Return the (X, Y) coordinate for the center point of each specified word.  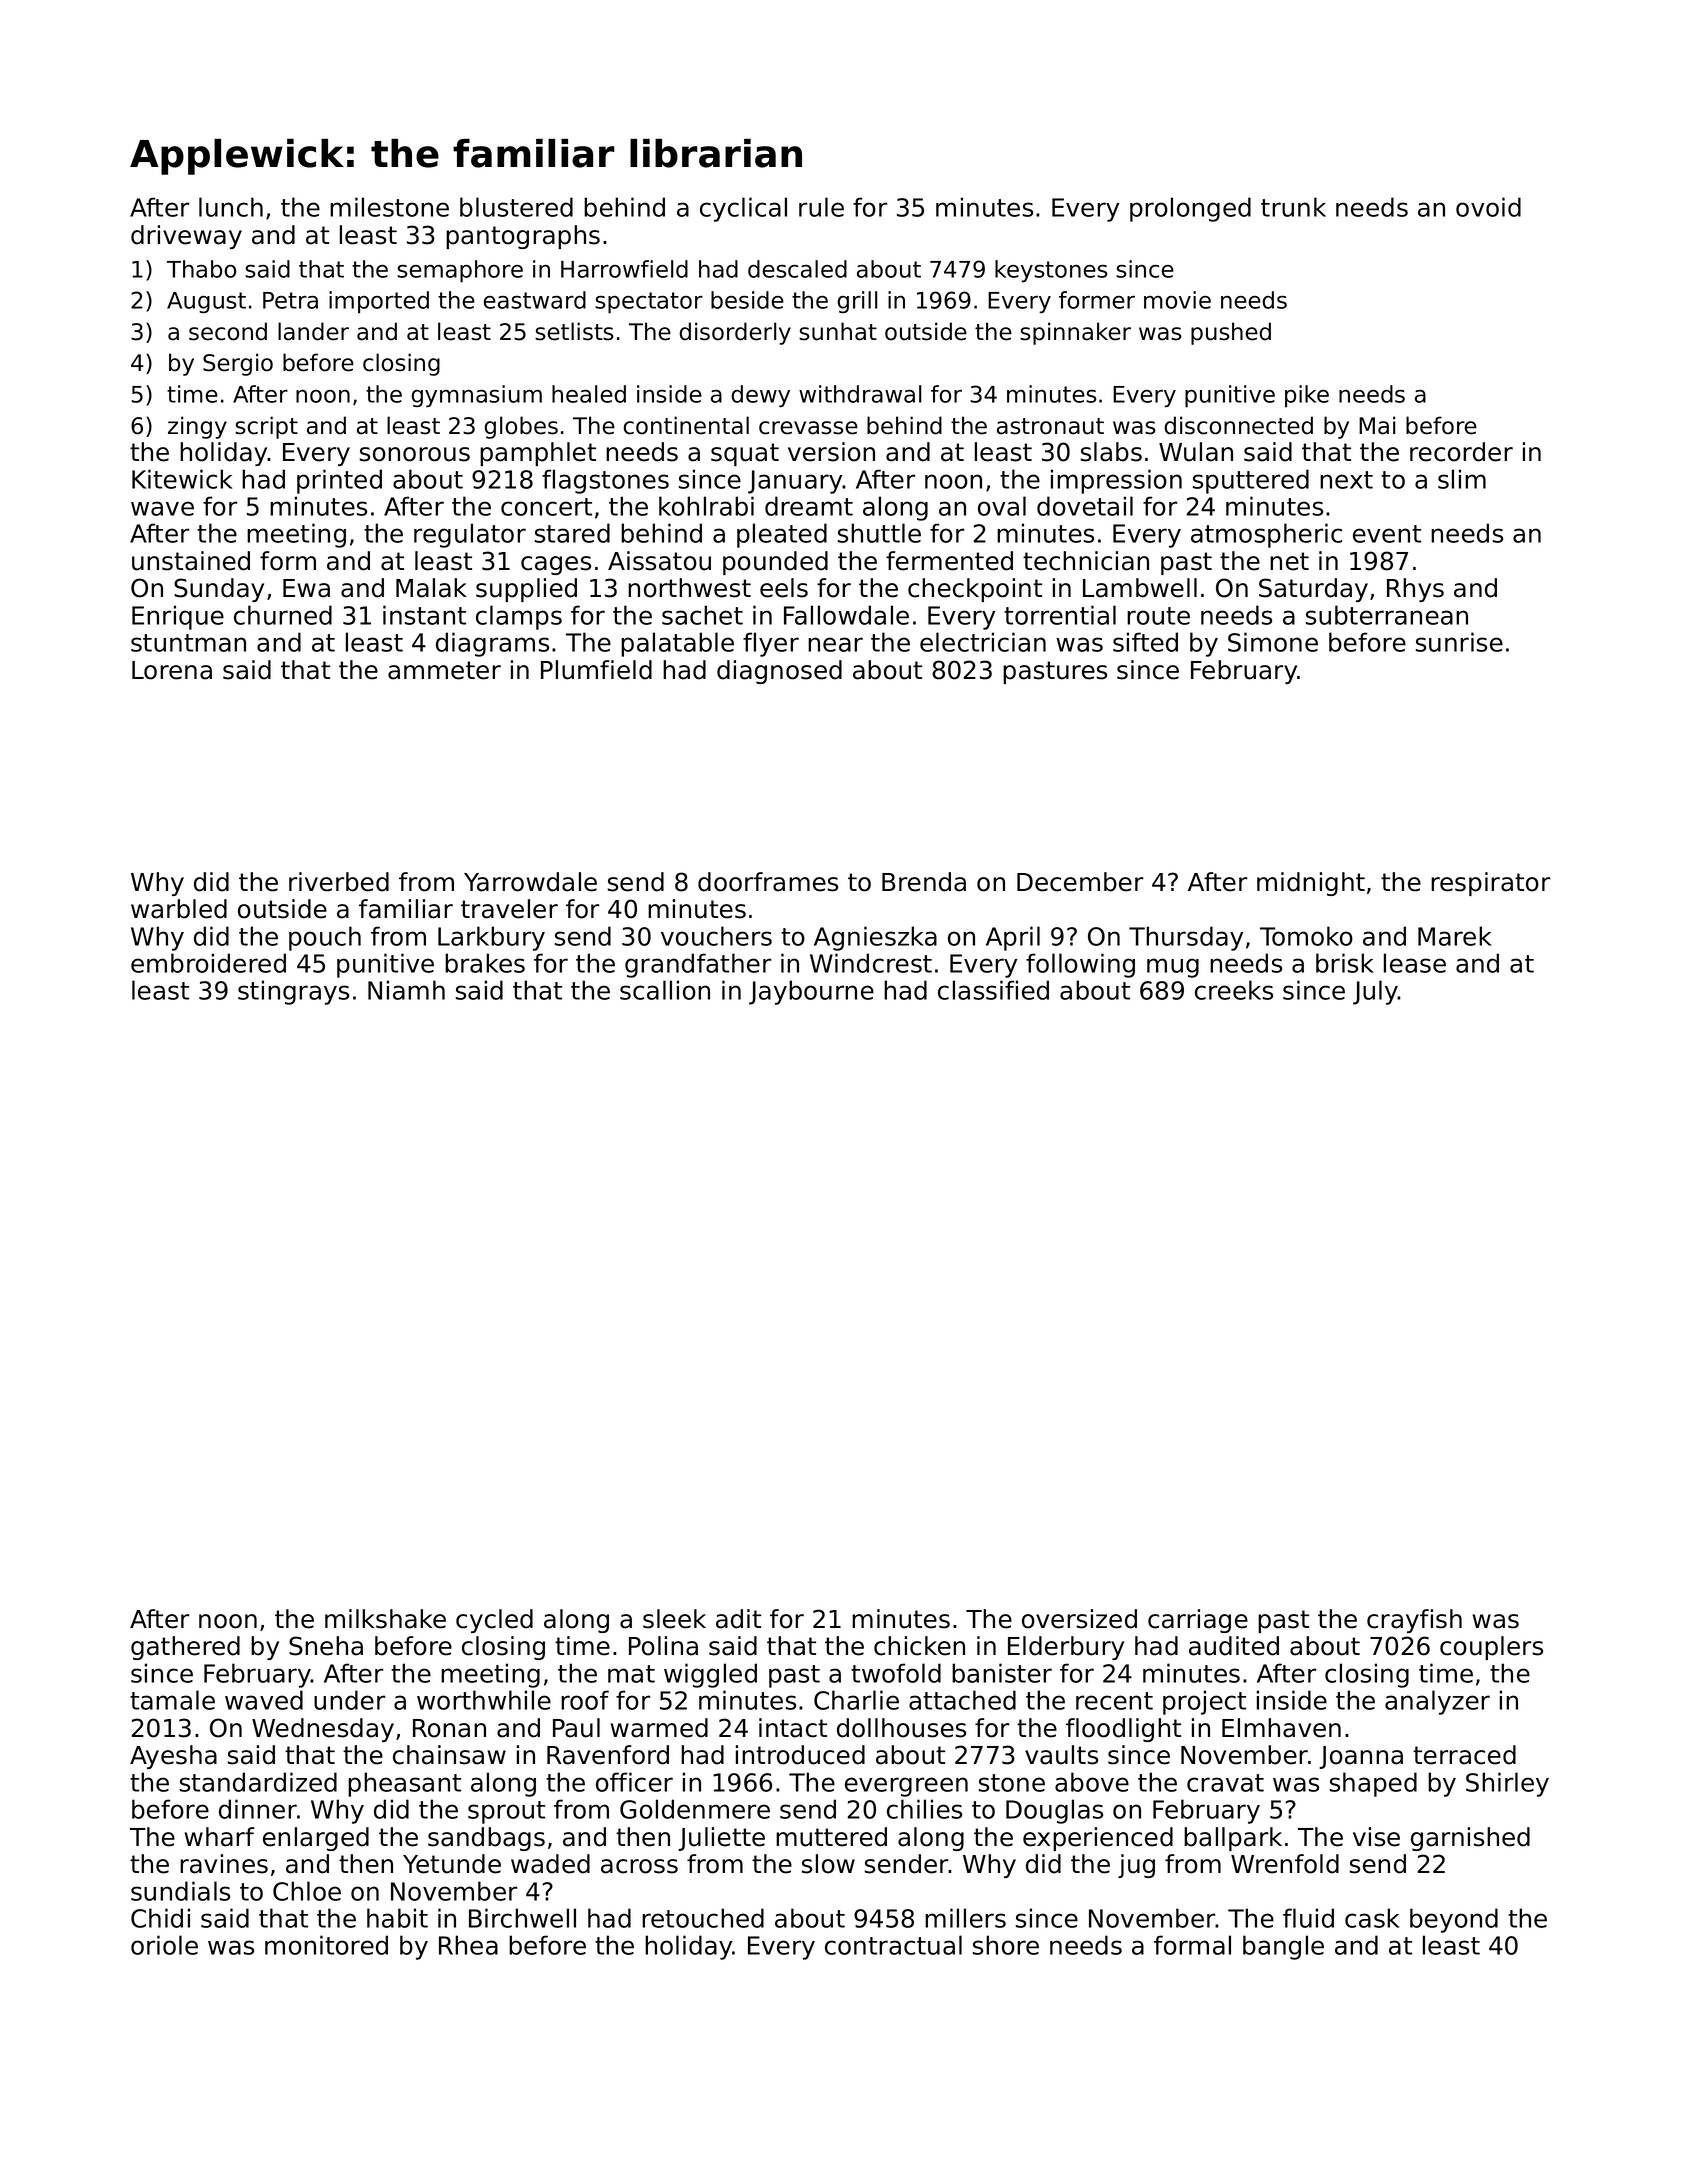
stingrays (293, 992)
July (1375, 992)
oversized (1079, 1619)
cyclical (743, 209)
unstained (191, 561)
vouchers (716, 936)
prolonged (1190, 209)
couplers (1491, 1648)
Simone (1273, 642)
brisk (1344, 963)
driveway (186, 237)
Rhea (468, 1945)
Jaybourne (811, 992)
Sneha (326, 1646)
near (835, 644)
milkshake (385, 1619)
